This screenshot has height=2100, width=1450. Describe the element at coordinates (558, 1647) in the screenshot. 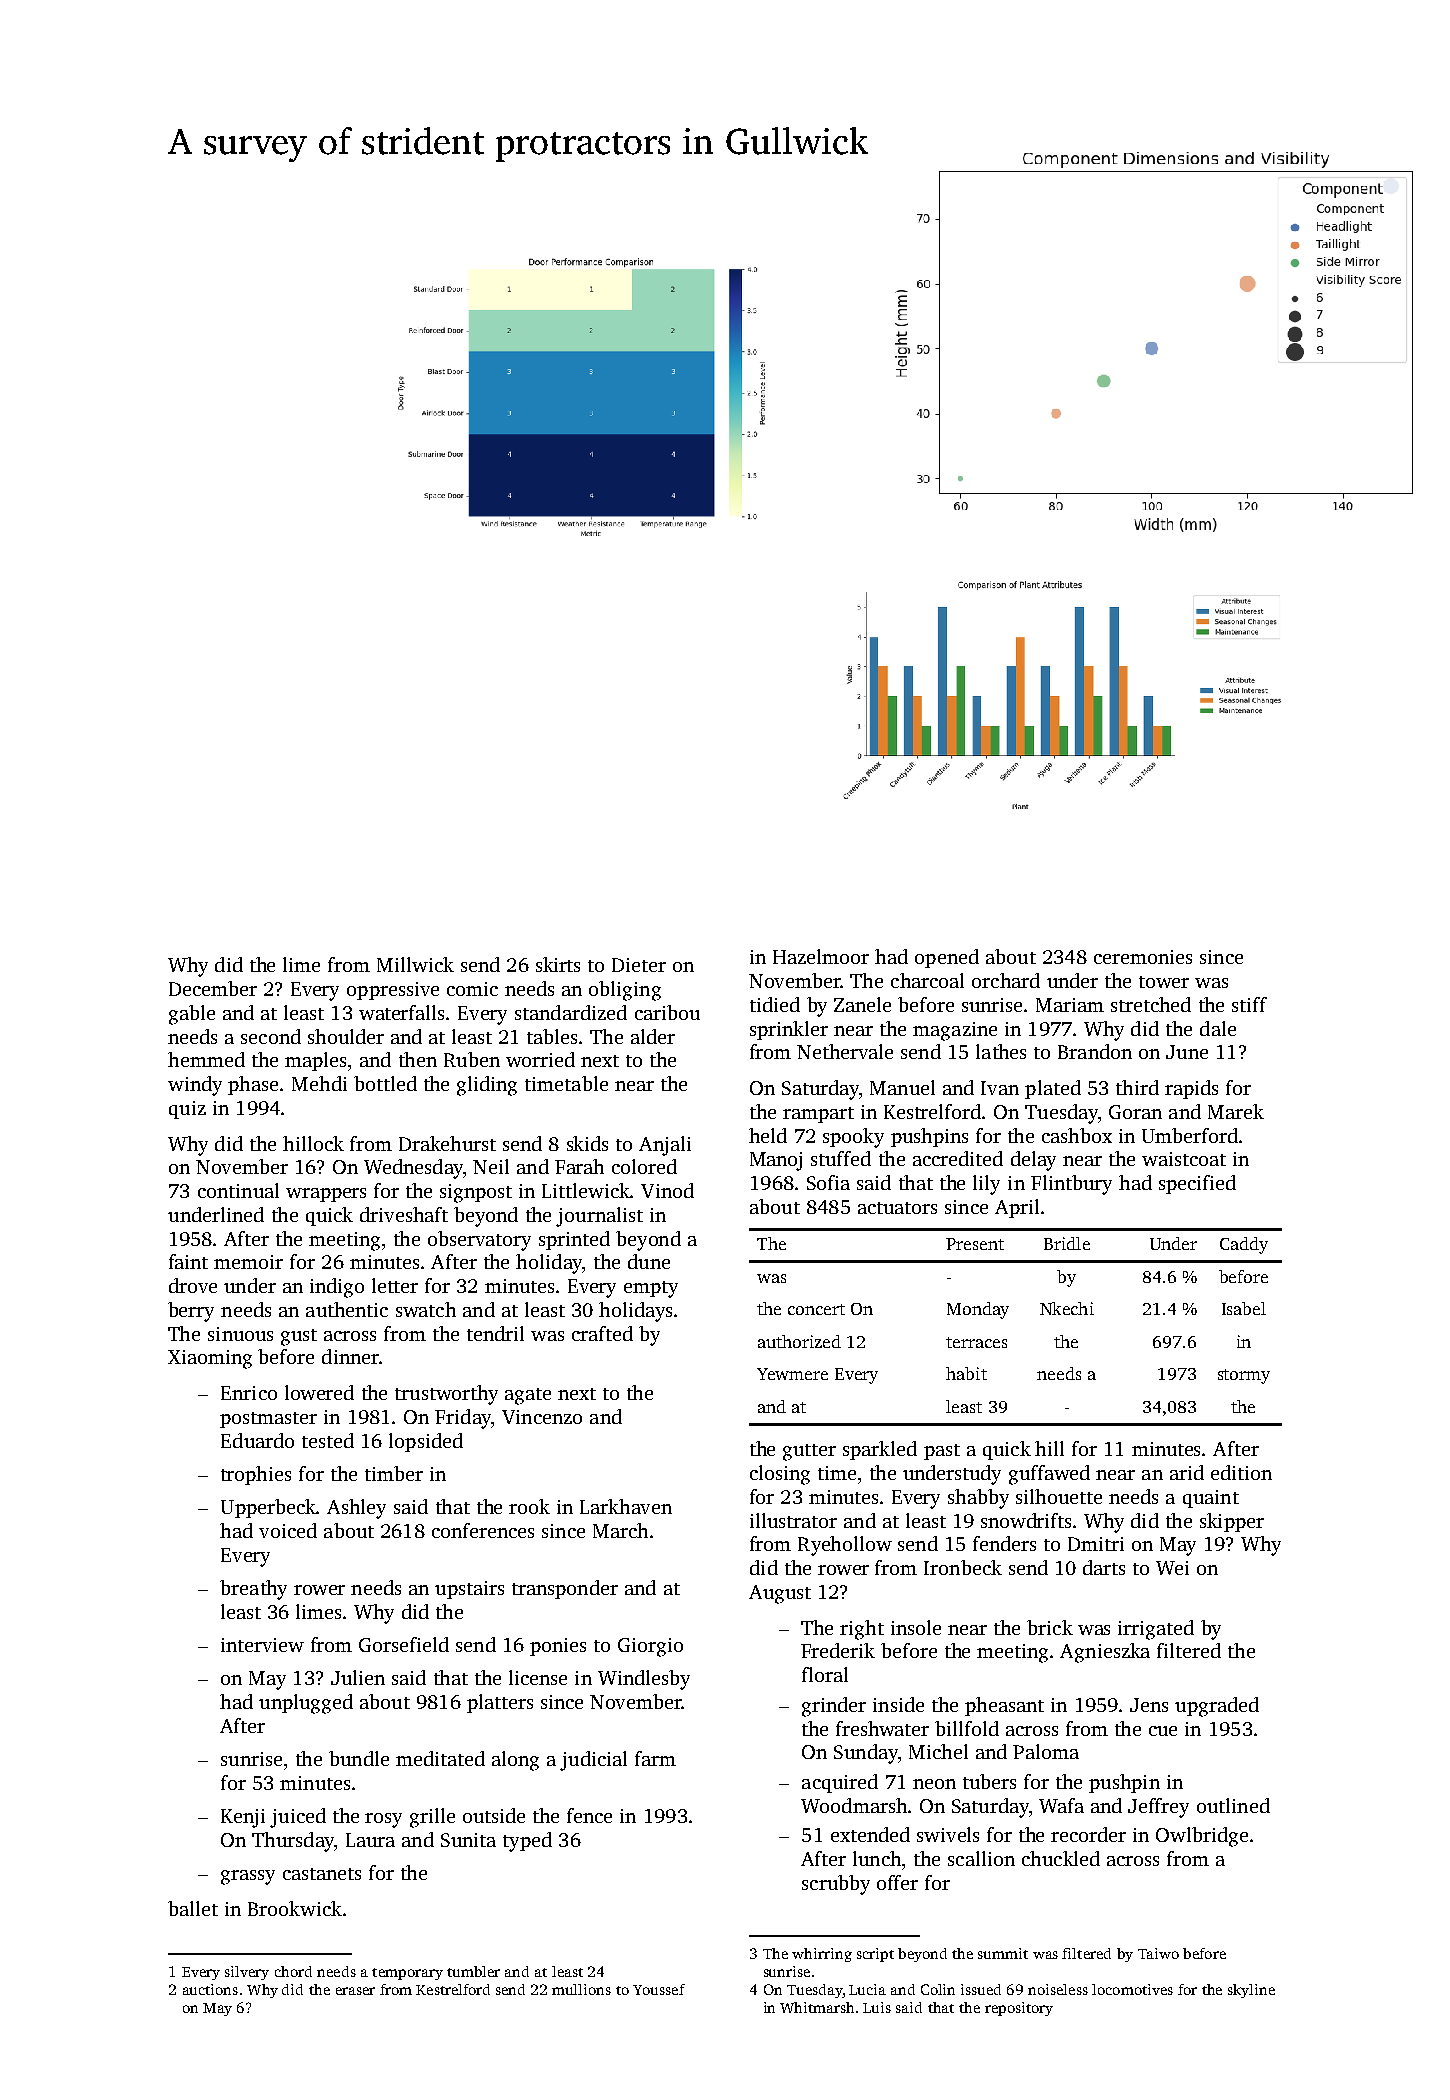

I see `ponies` at that location.
